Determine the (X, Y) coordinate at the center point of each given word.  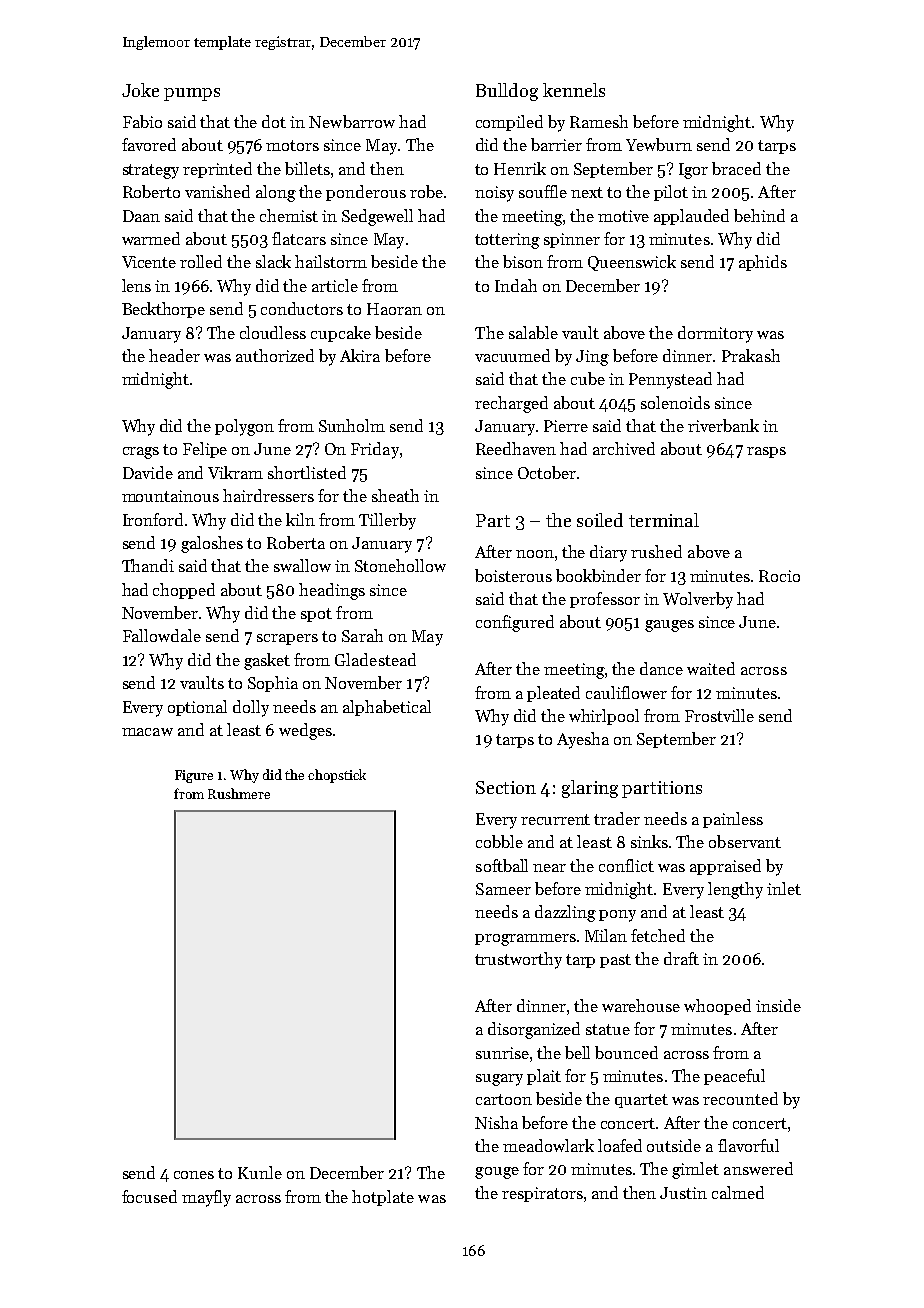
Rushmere (239, 793)
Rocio (779, 576)
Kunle (260, 1172)
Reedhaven (516, 448)
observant (745, 841)
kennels (574, 90)
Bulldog (507, 92)
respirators (542, 1194)
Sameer (503, 889)
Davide (148, 472)
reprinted (217, 170)
